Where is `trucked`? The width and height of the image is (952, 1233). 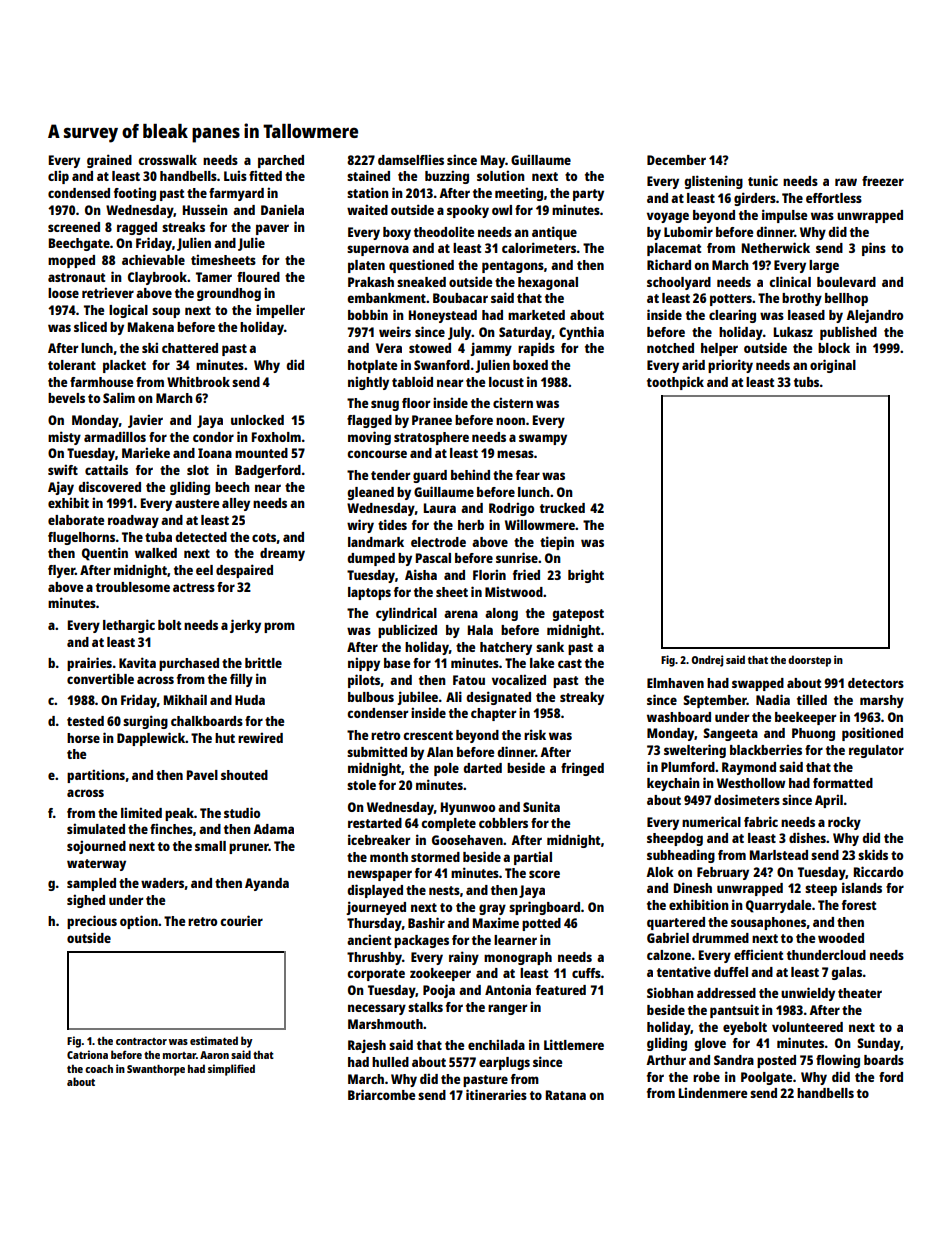 trucked is located at coordinates (562, 508).
